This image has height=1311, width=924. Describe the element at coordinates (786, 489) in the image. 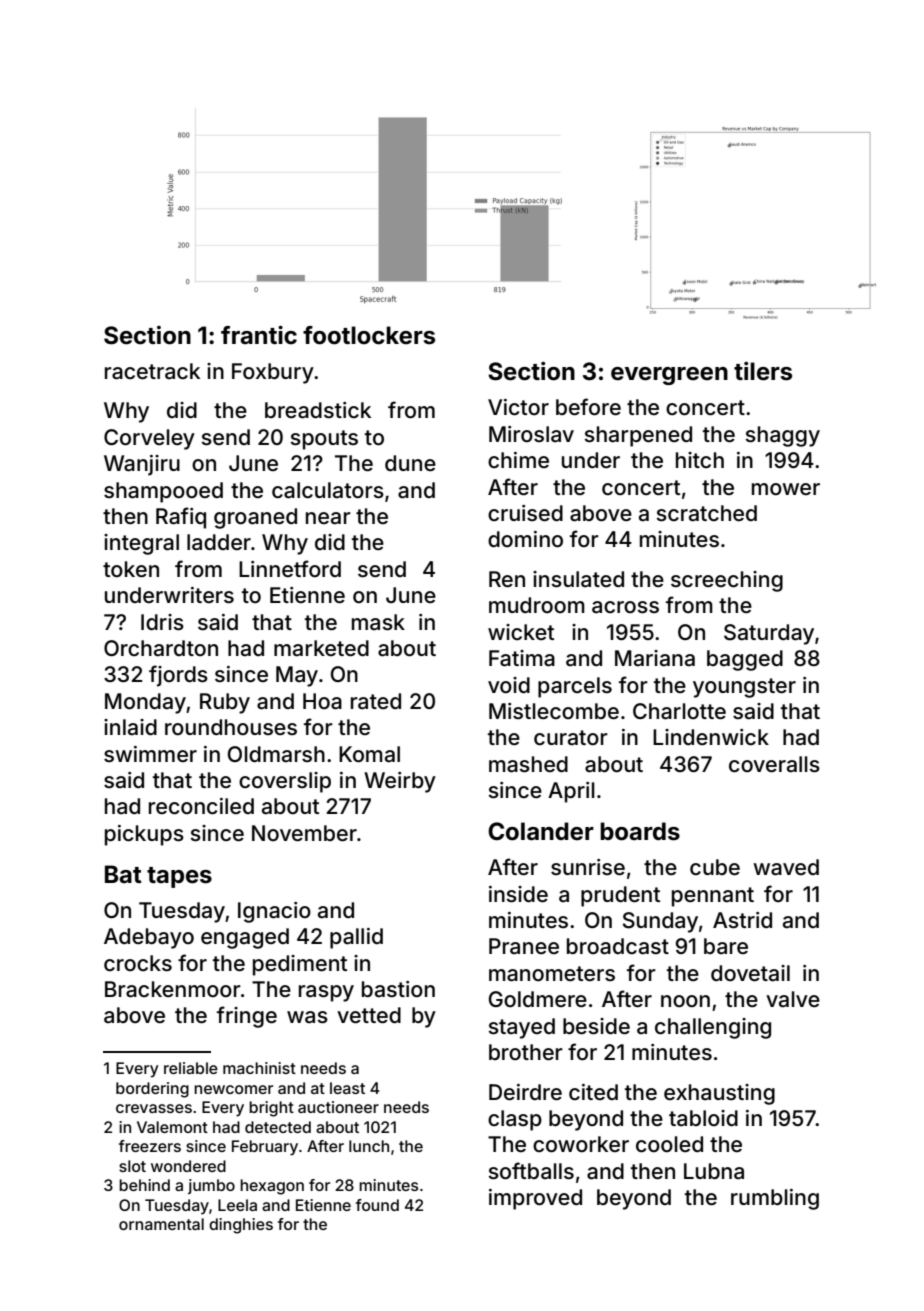

I see `mower` at that location.
